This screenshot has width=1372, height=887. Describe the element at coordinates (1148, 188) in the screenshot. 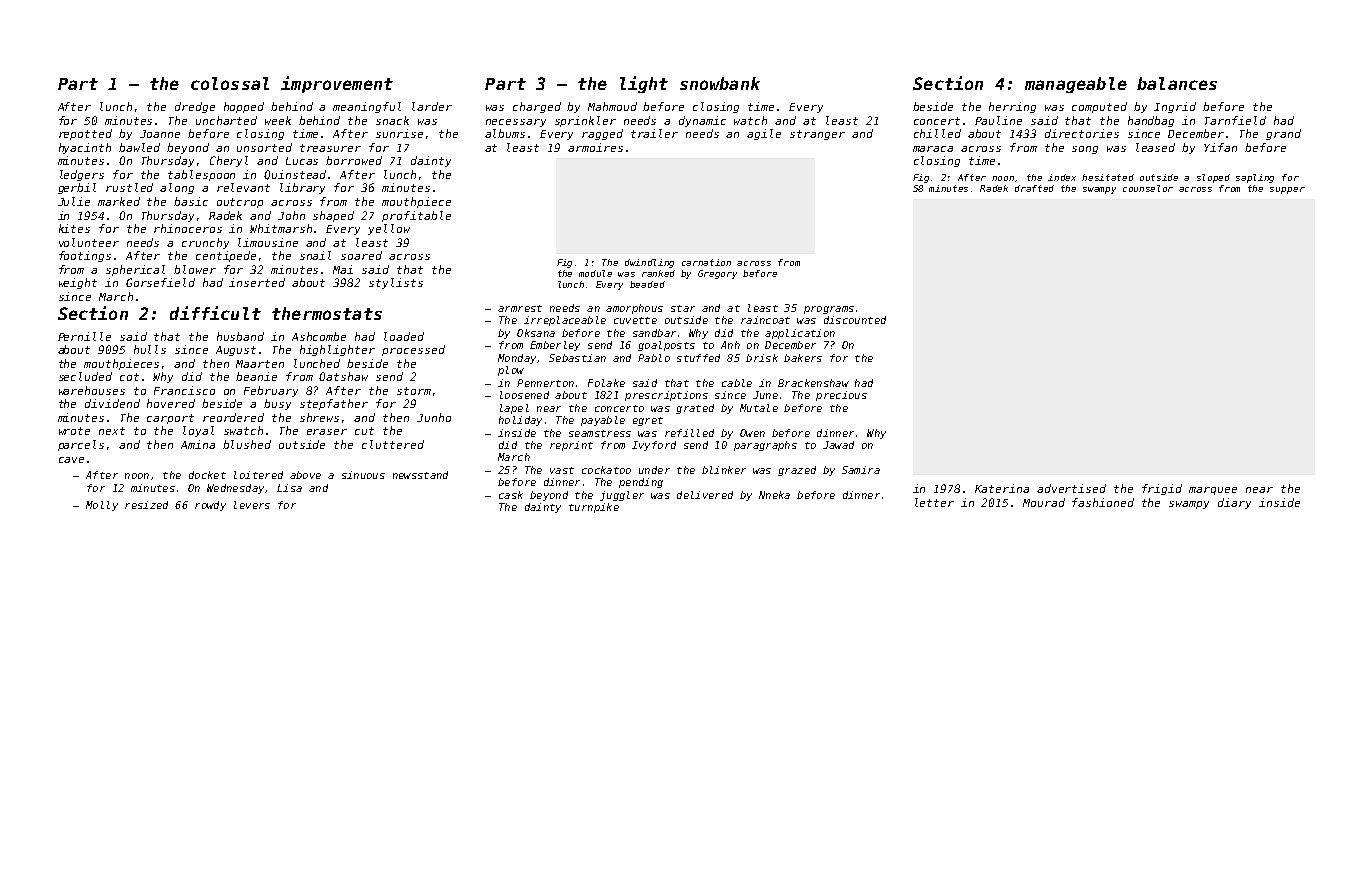

I see `counselor` at that location.
